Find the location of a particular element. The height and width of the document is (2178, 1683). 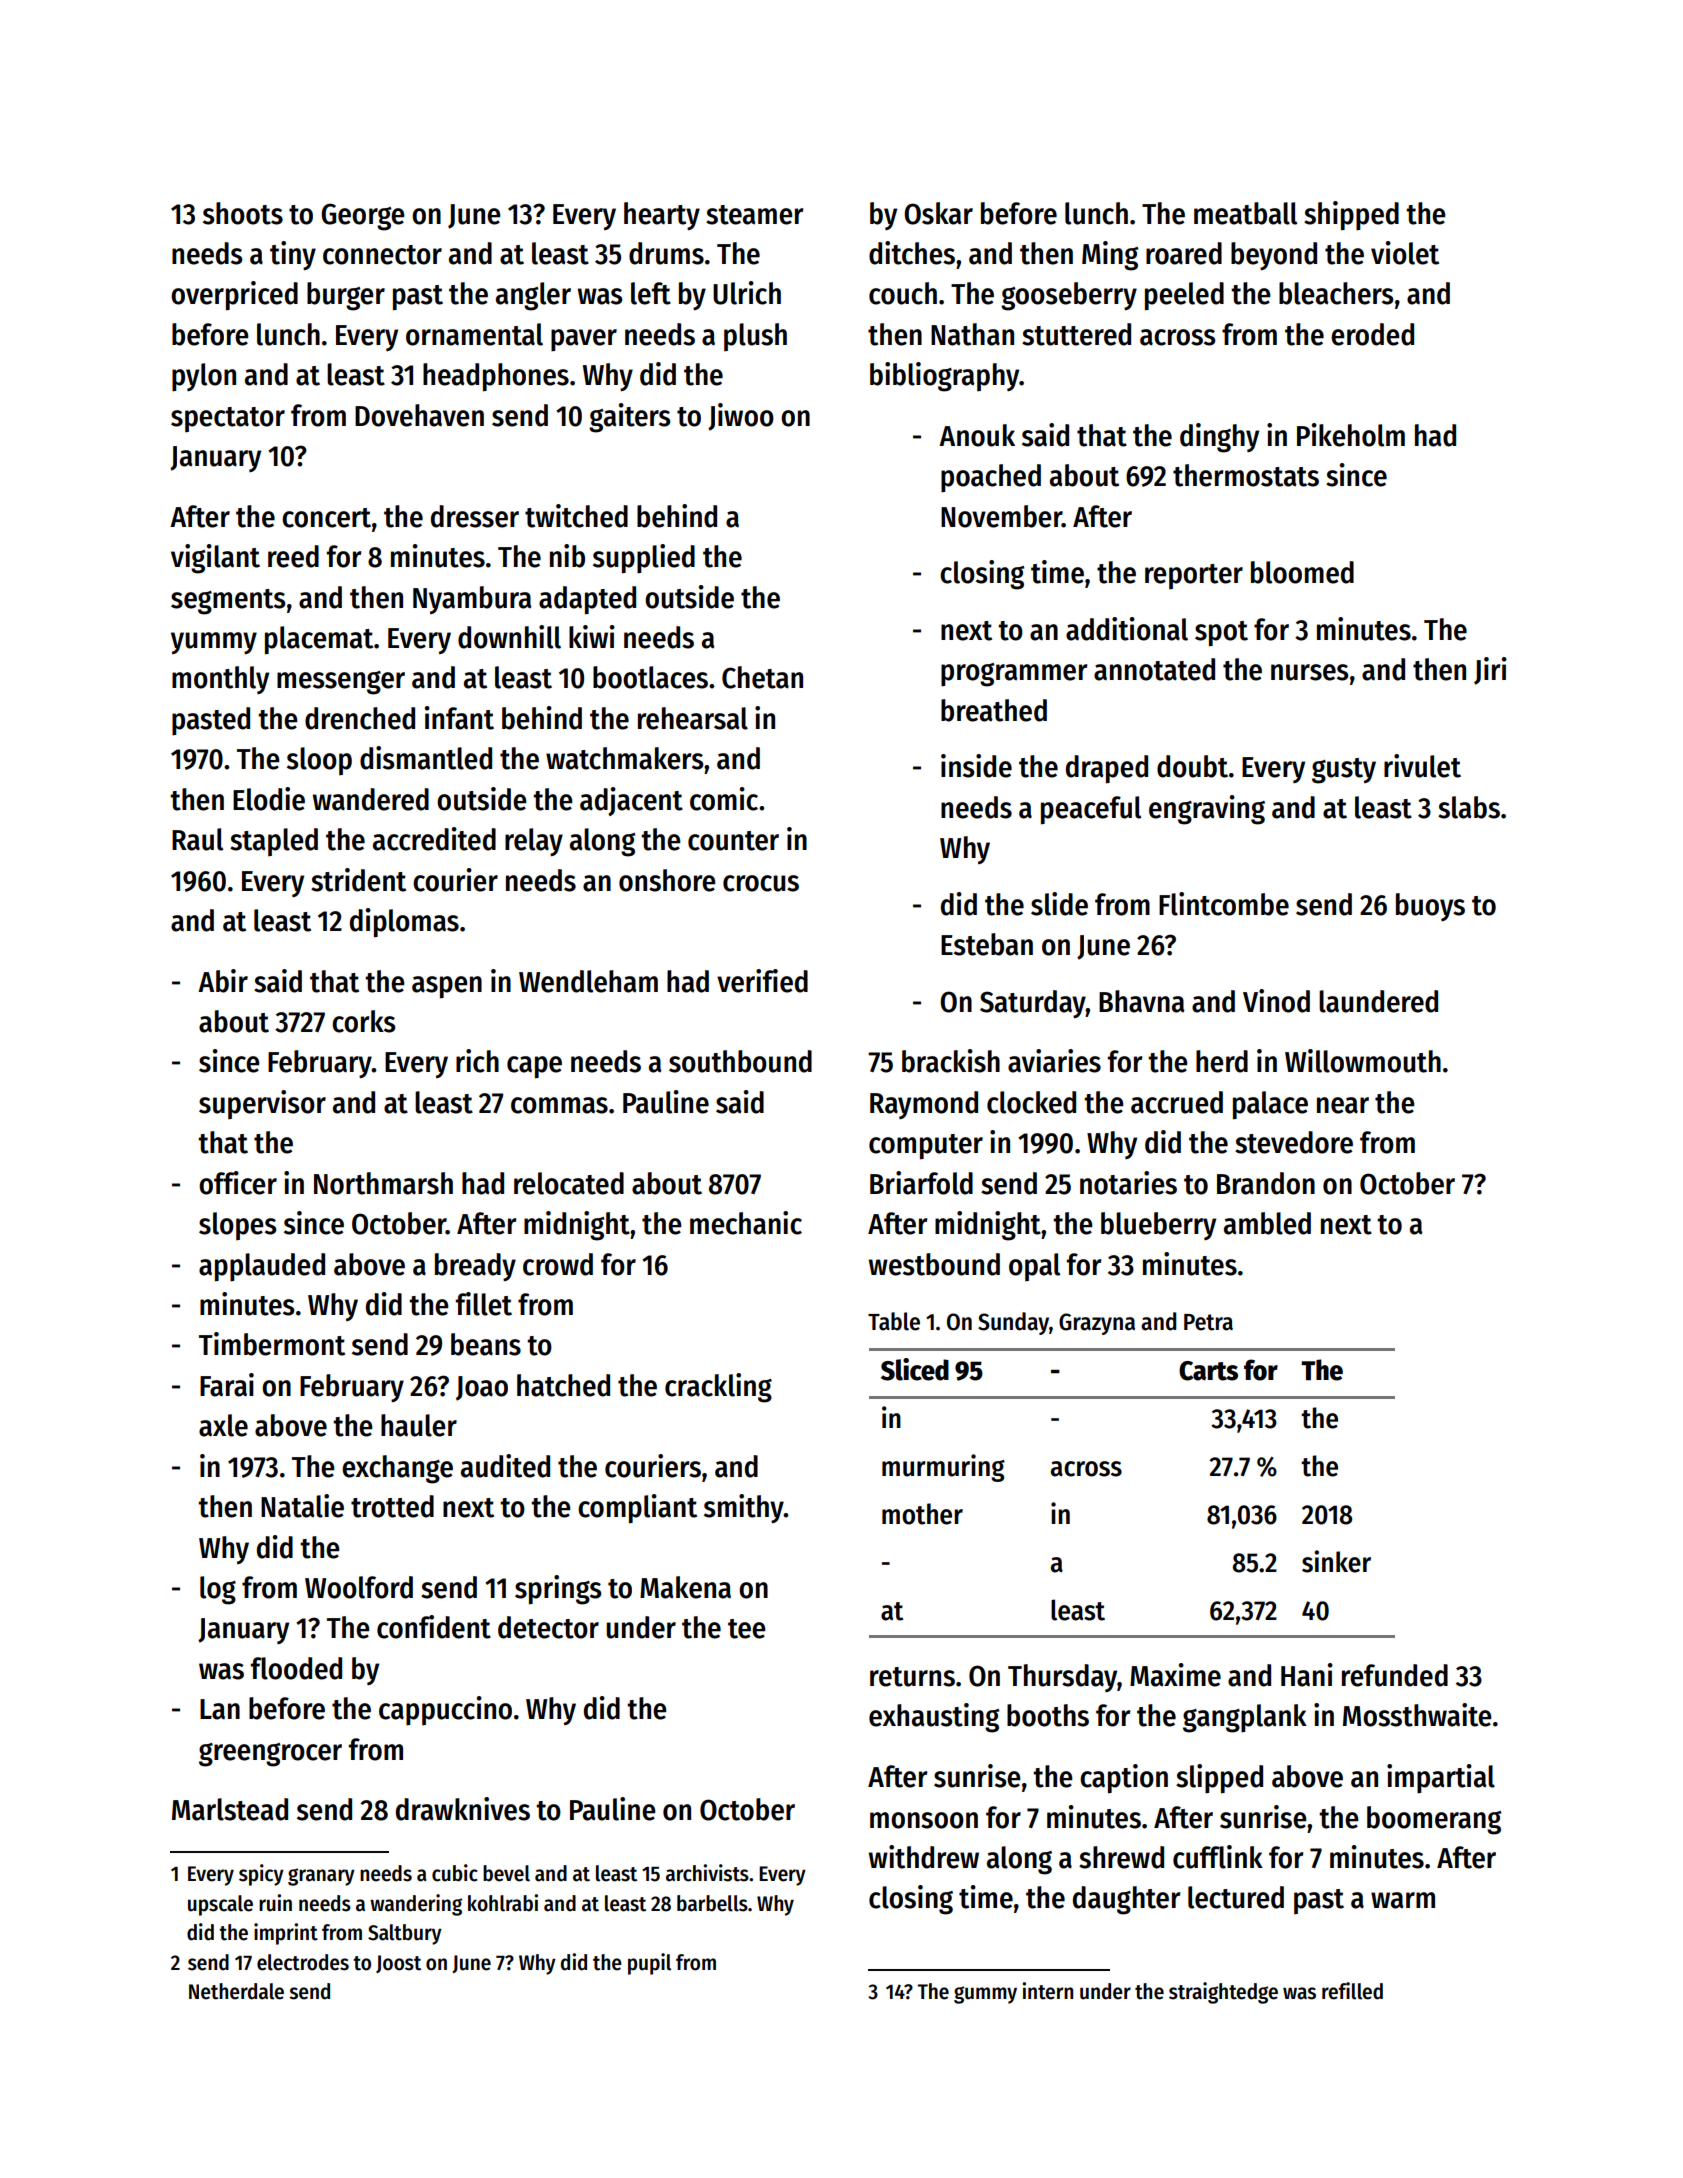

ambled is located at coordinates (1267, 1223).
